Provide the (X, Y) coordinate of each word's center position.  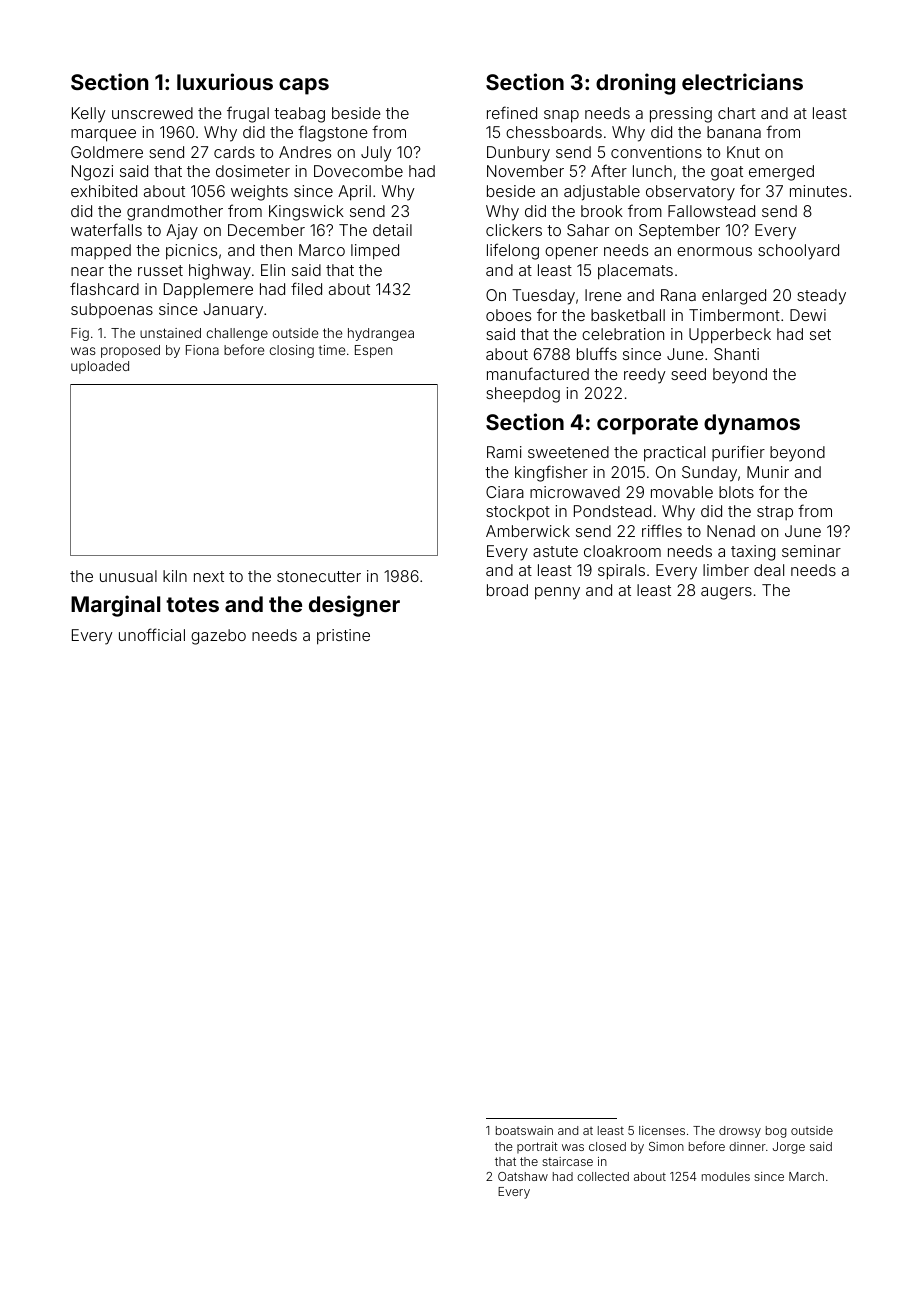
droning (635, 84)
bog (776, 1132)
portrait (537, 1148)
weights (259, 193)
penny (557, 593)
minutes (818, 191)
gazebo (218, 637)
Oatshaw (523, 1176)
